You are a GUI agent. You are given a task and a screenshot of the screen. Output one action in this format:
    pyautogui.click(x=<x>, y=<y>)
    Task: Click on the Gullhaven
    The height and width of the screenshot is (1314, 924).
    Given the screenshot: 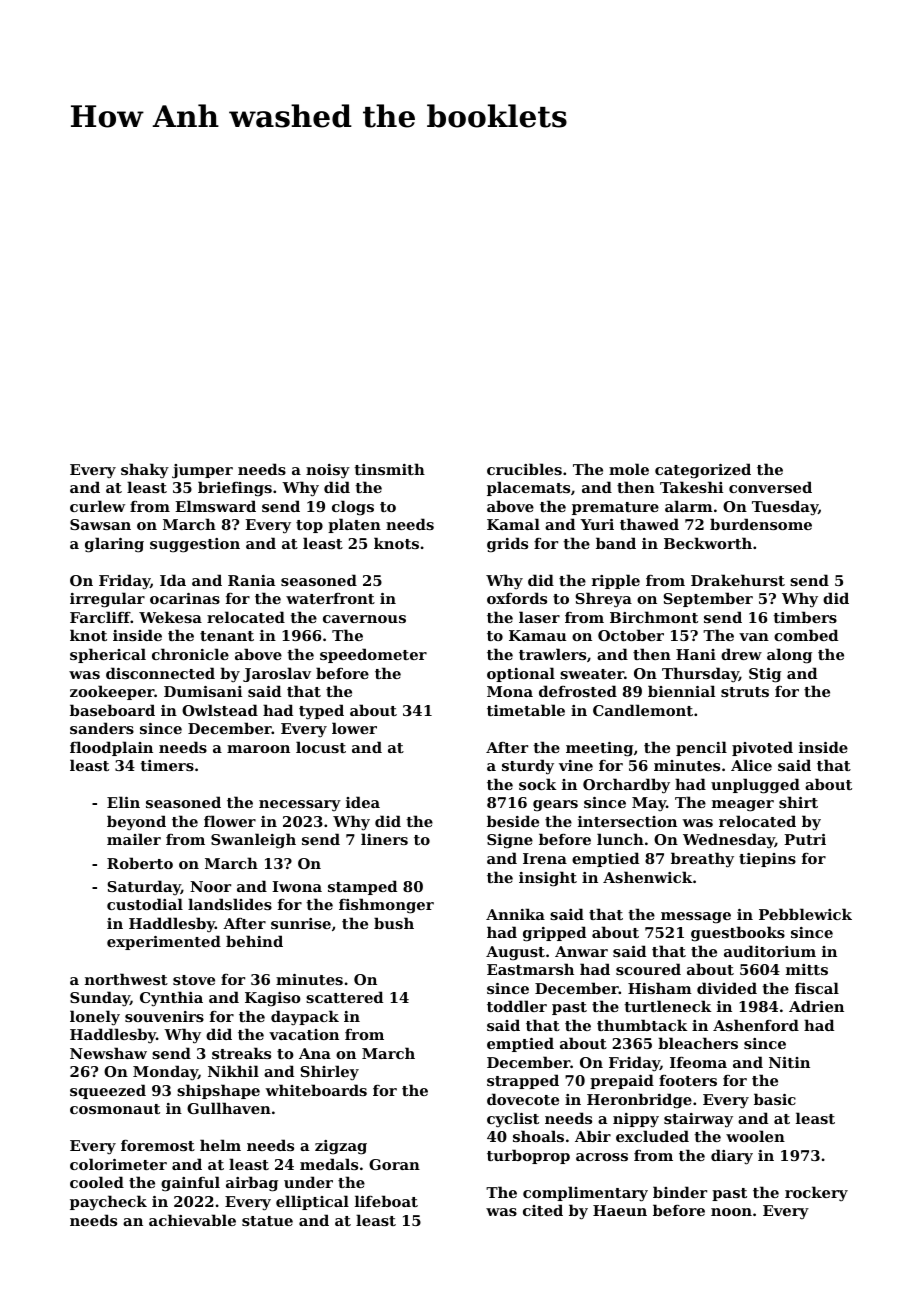 What is the action you would take?
    pyautogui.click(x=229, y=1108)
